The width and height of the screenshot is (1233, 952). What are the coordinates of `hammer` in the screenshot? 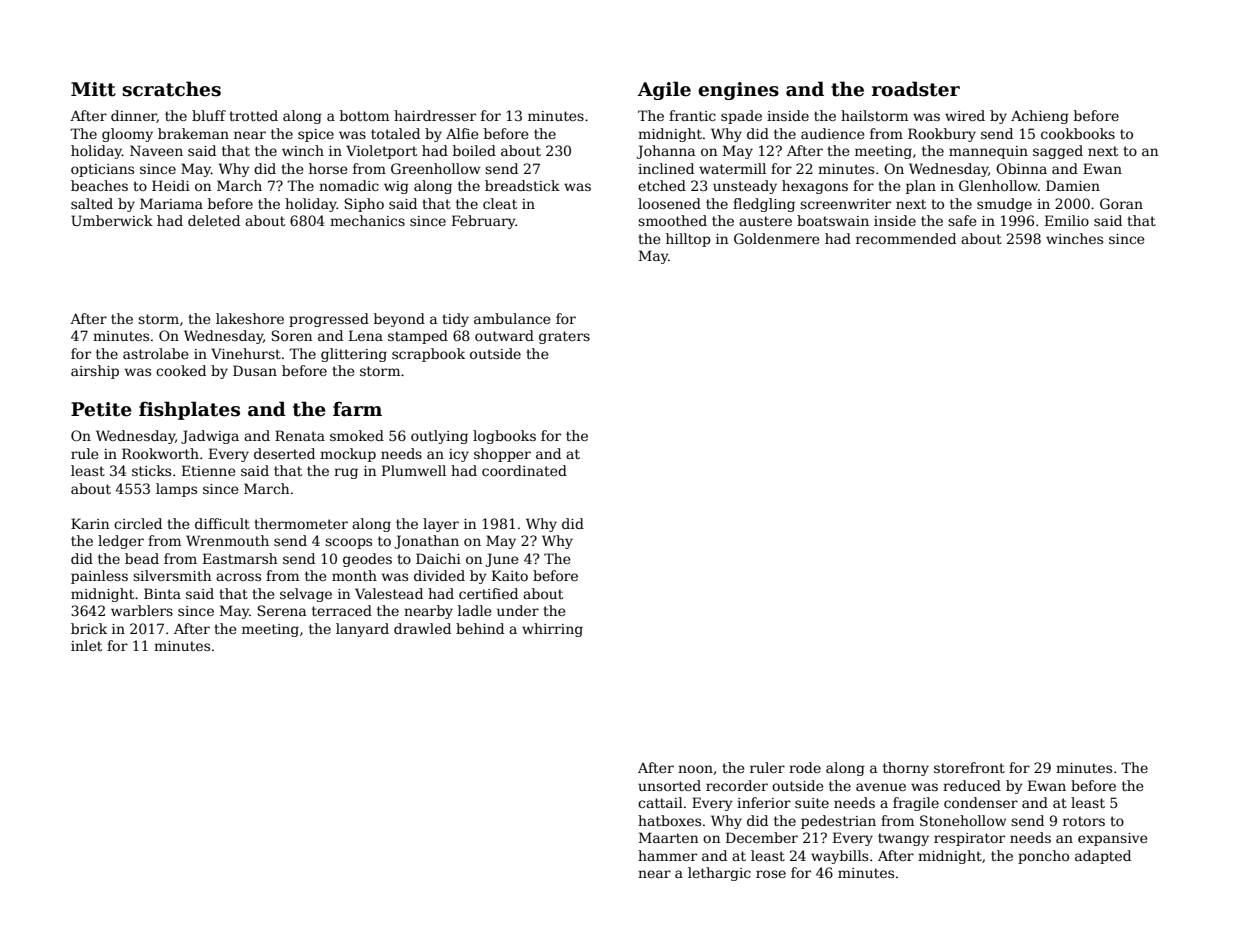 It's located at (667, 855).
